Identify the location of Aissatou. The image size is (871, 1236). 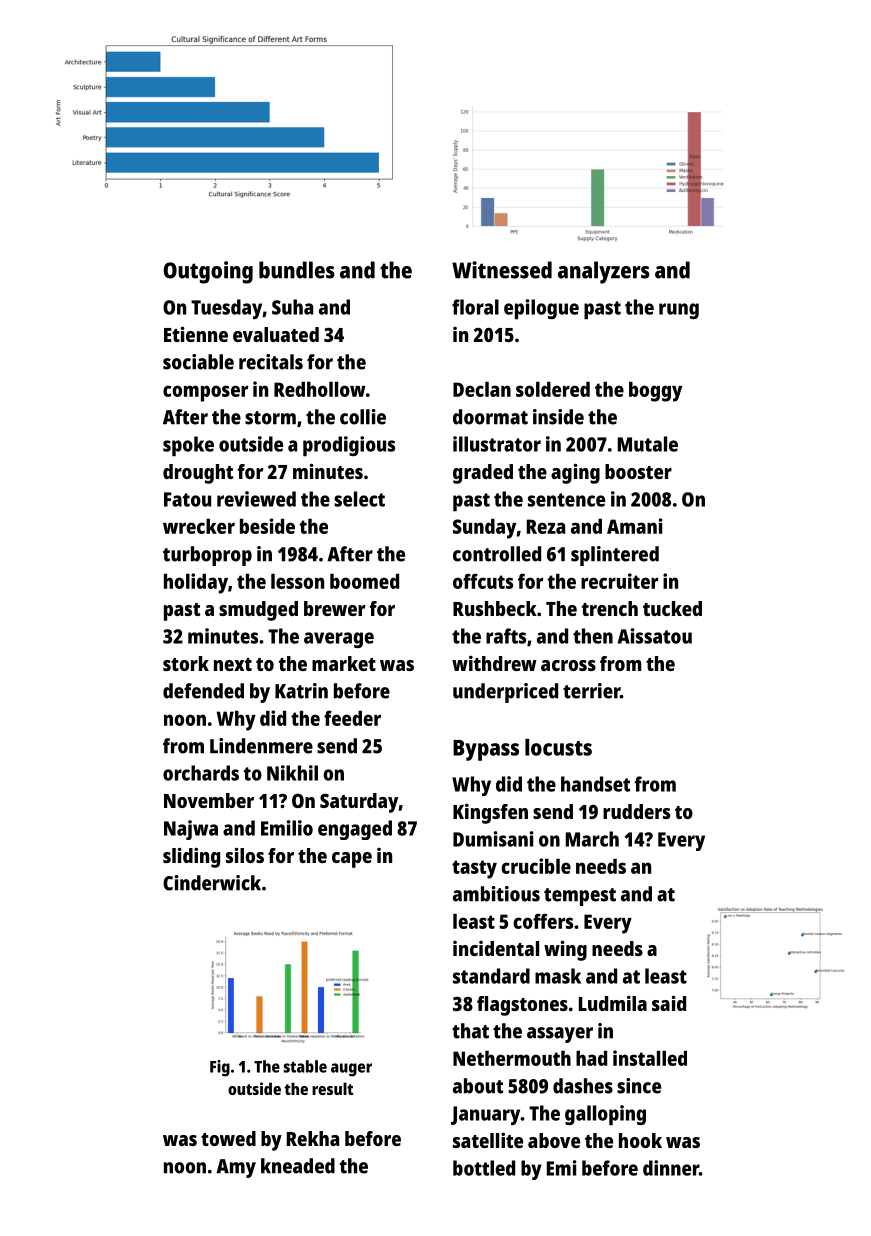
(655, 636).
